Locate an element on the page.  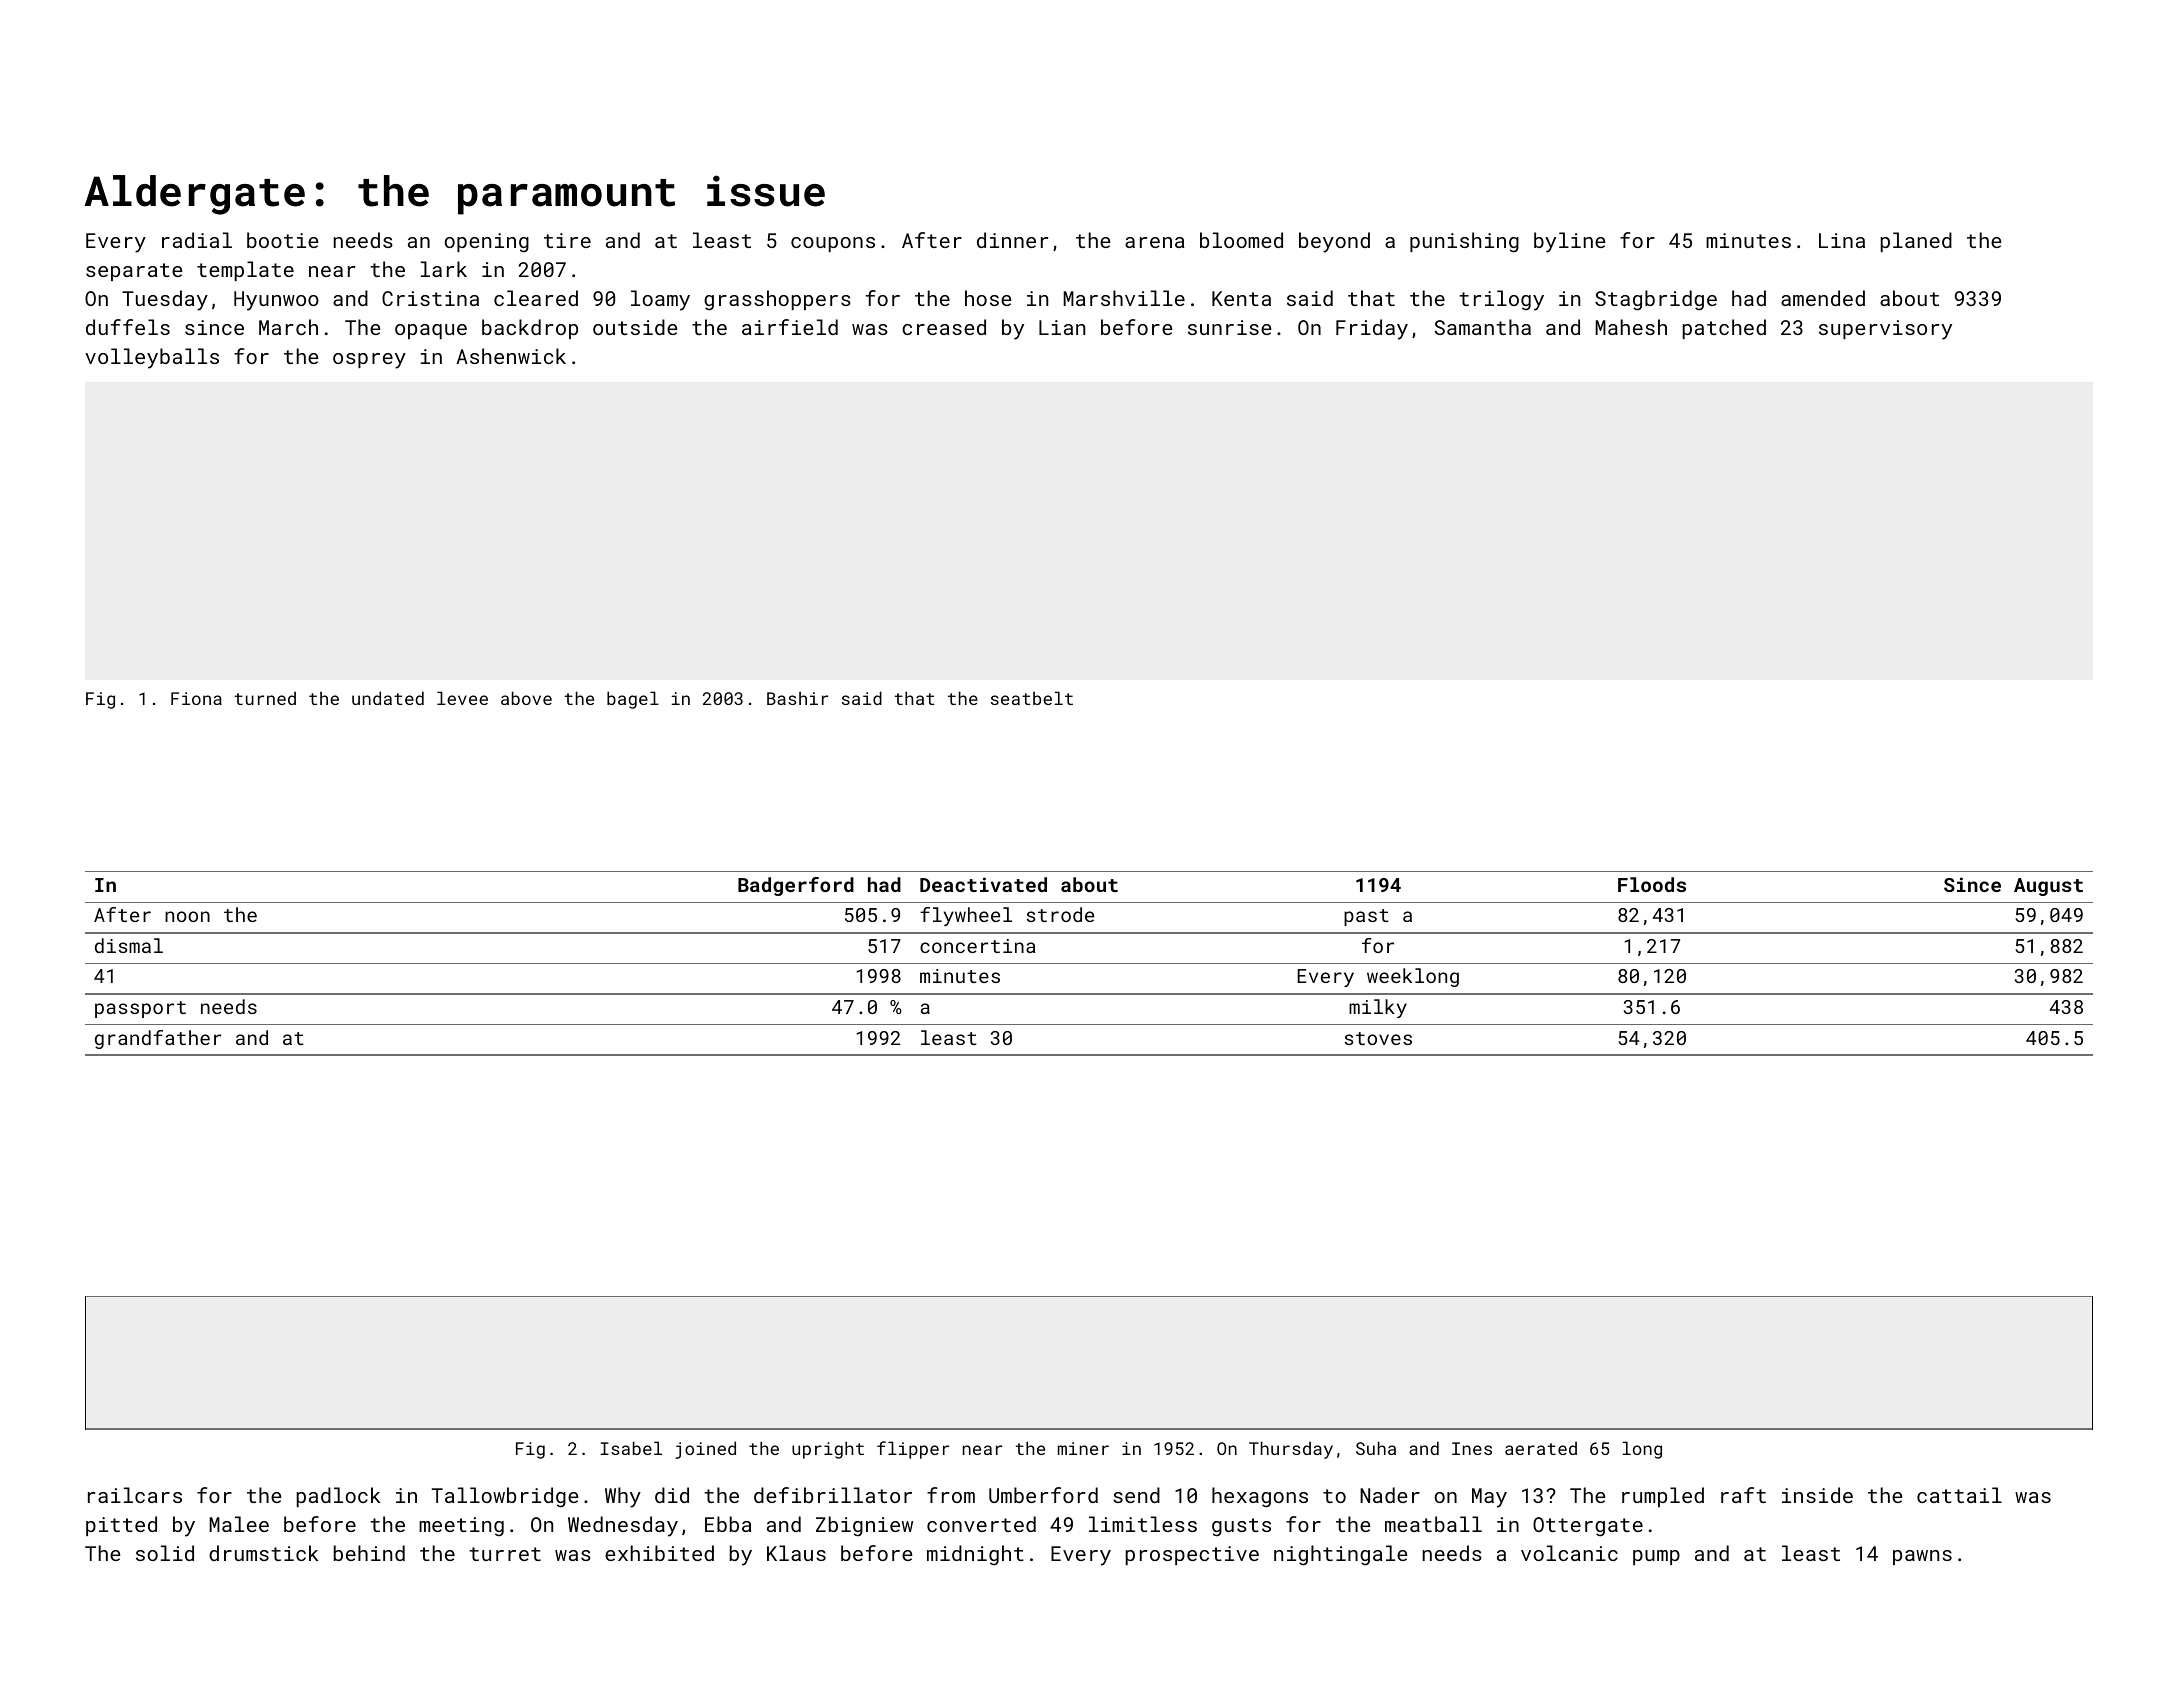
Fiona is located at coordinates (196, 698).
